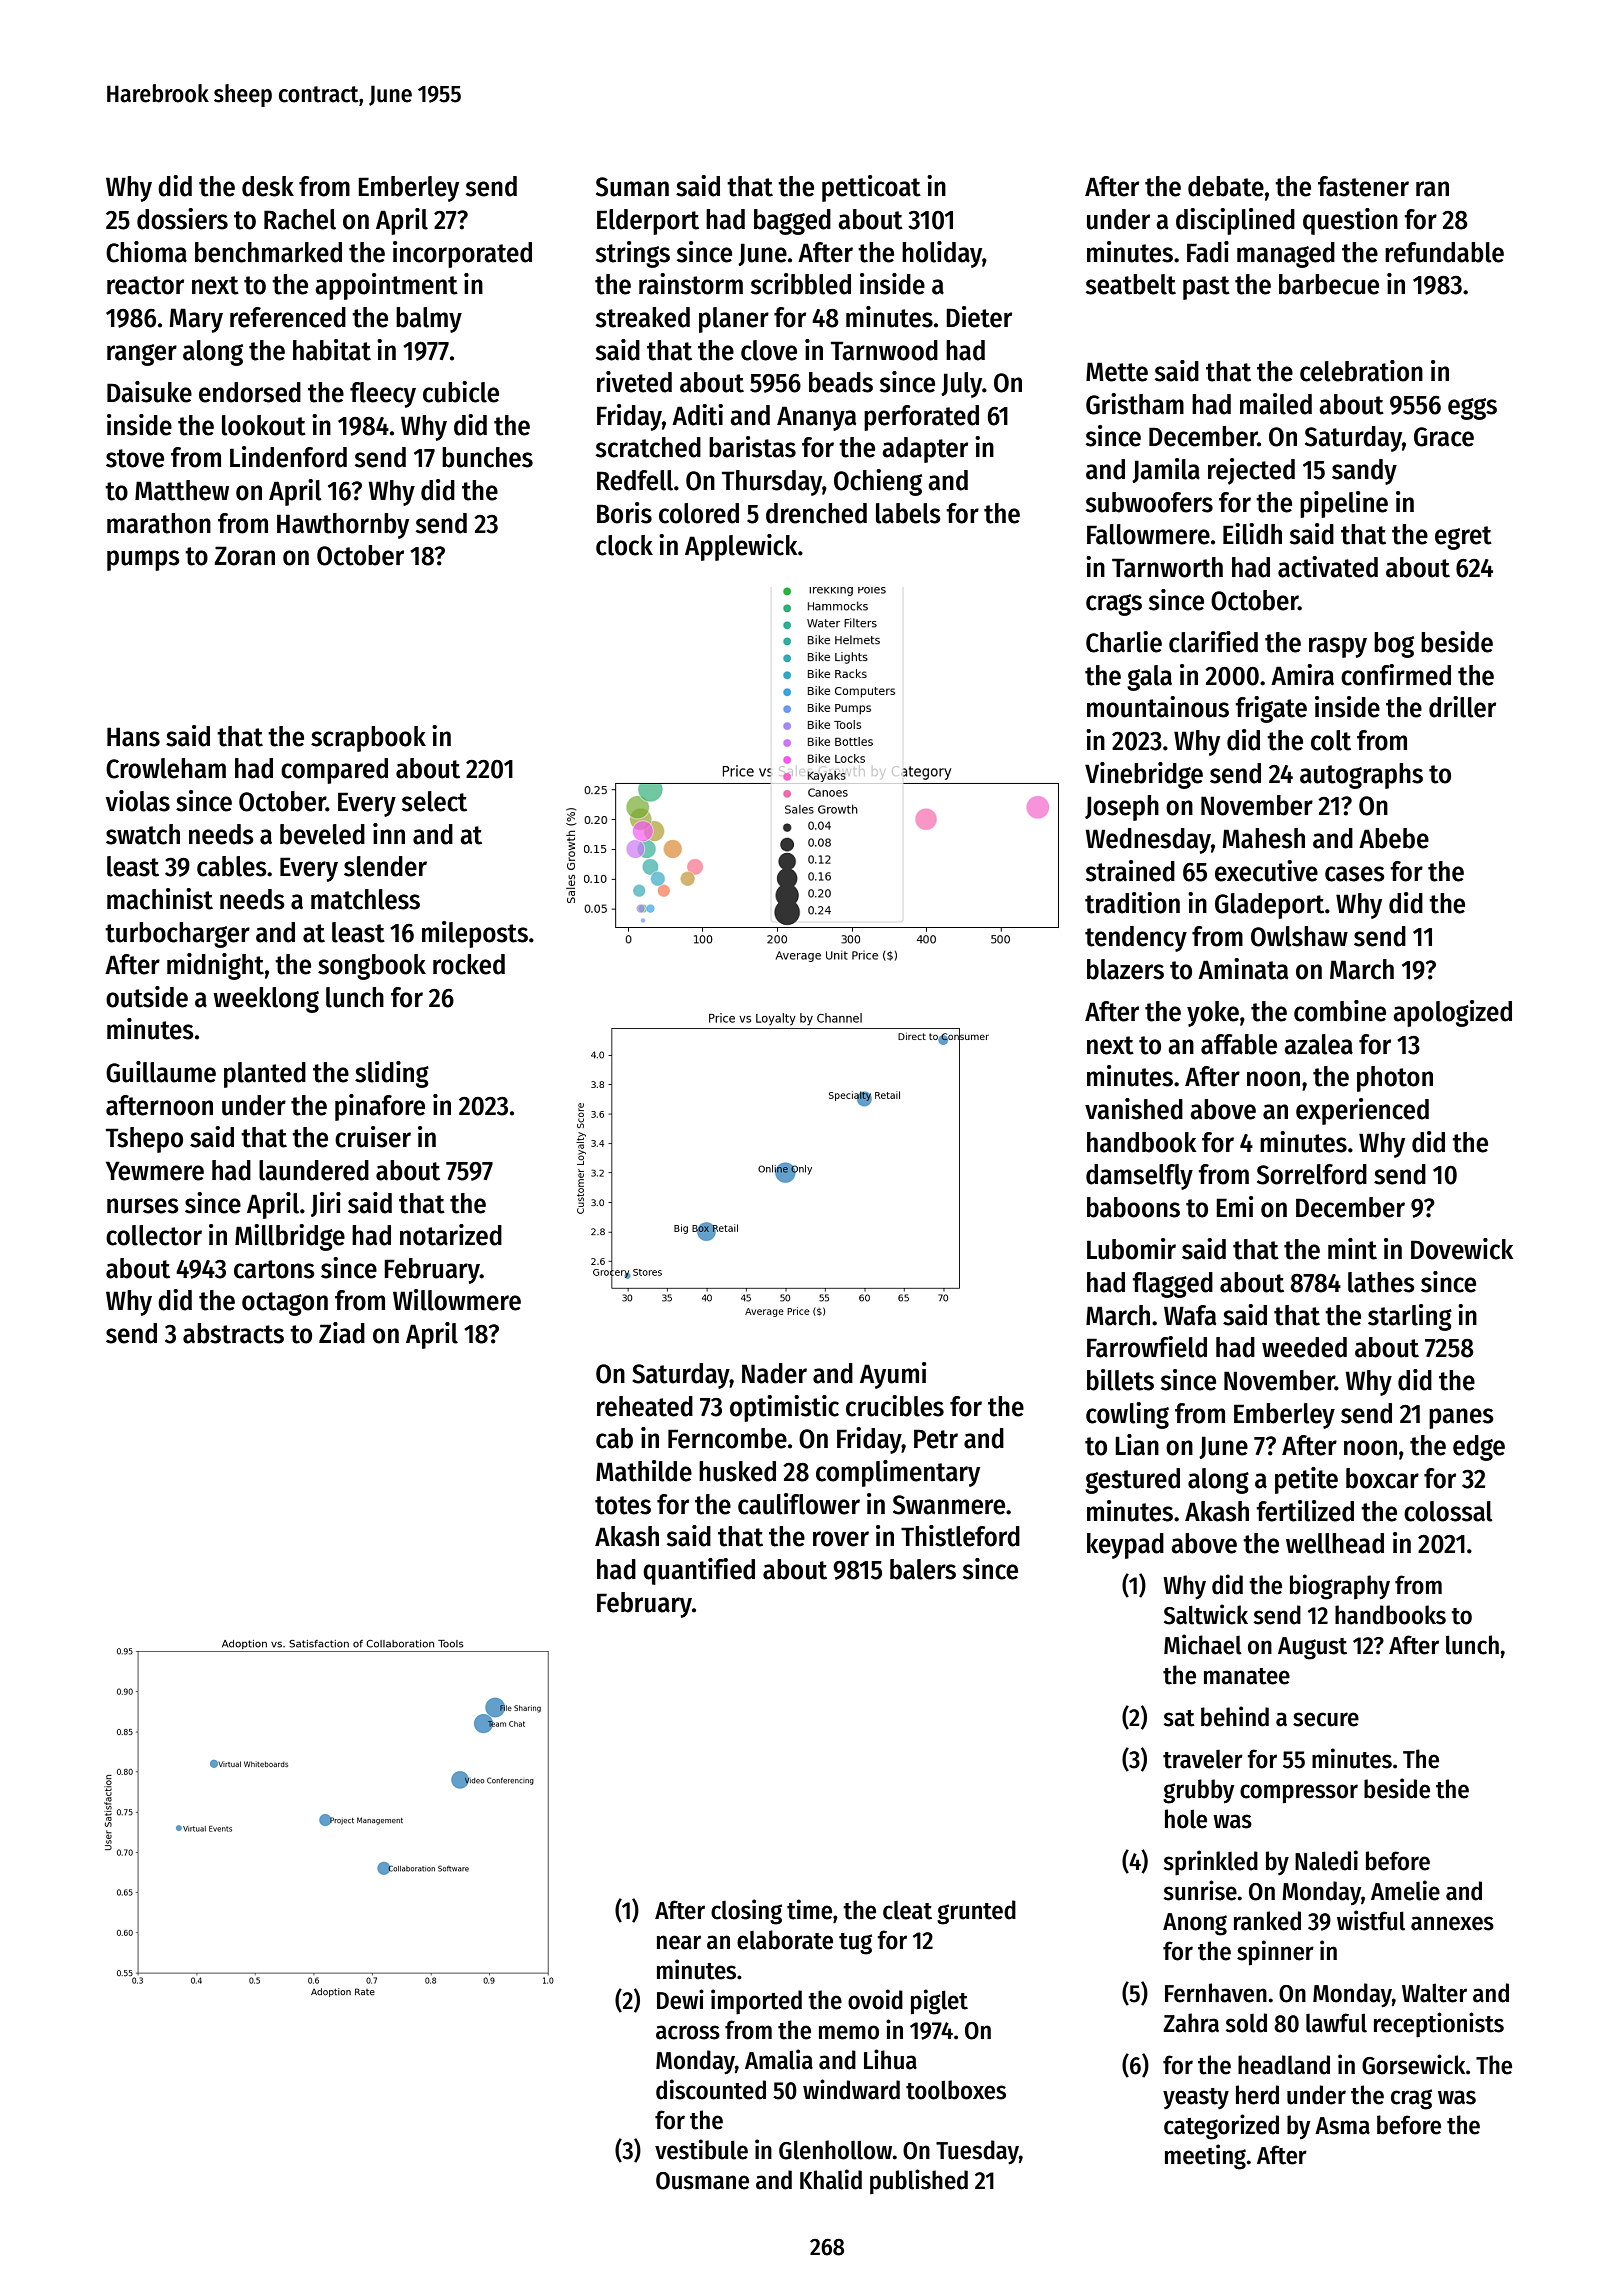 Image resolution: width=1620 pixels, height=2292 pixels. Describe the element at coordinates (1363, 186) in the image. I see `fastener` at that location.
